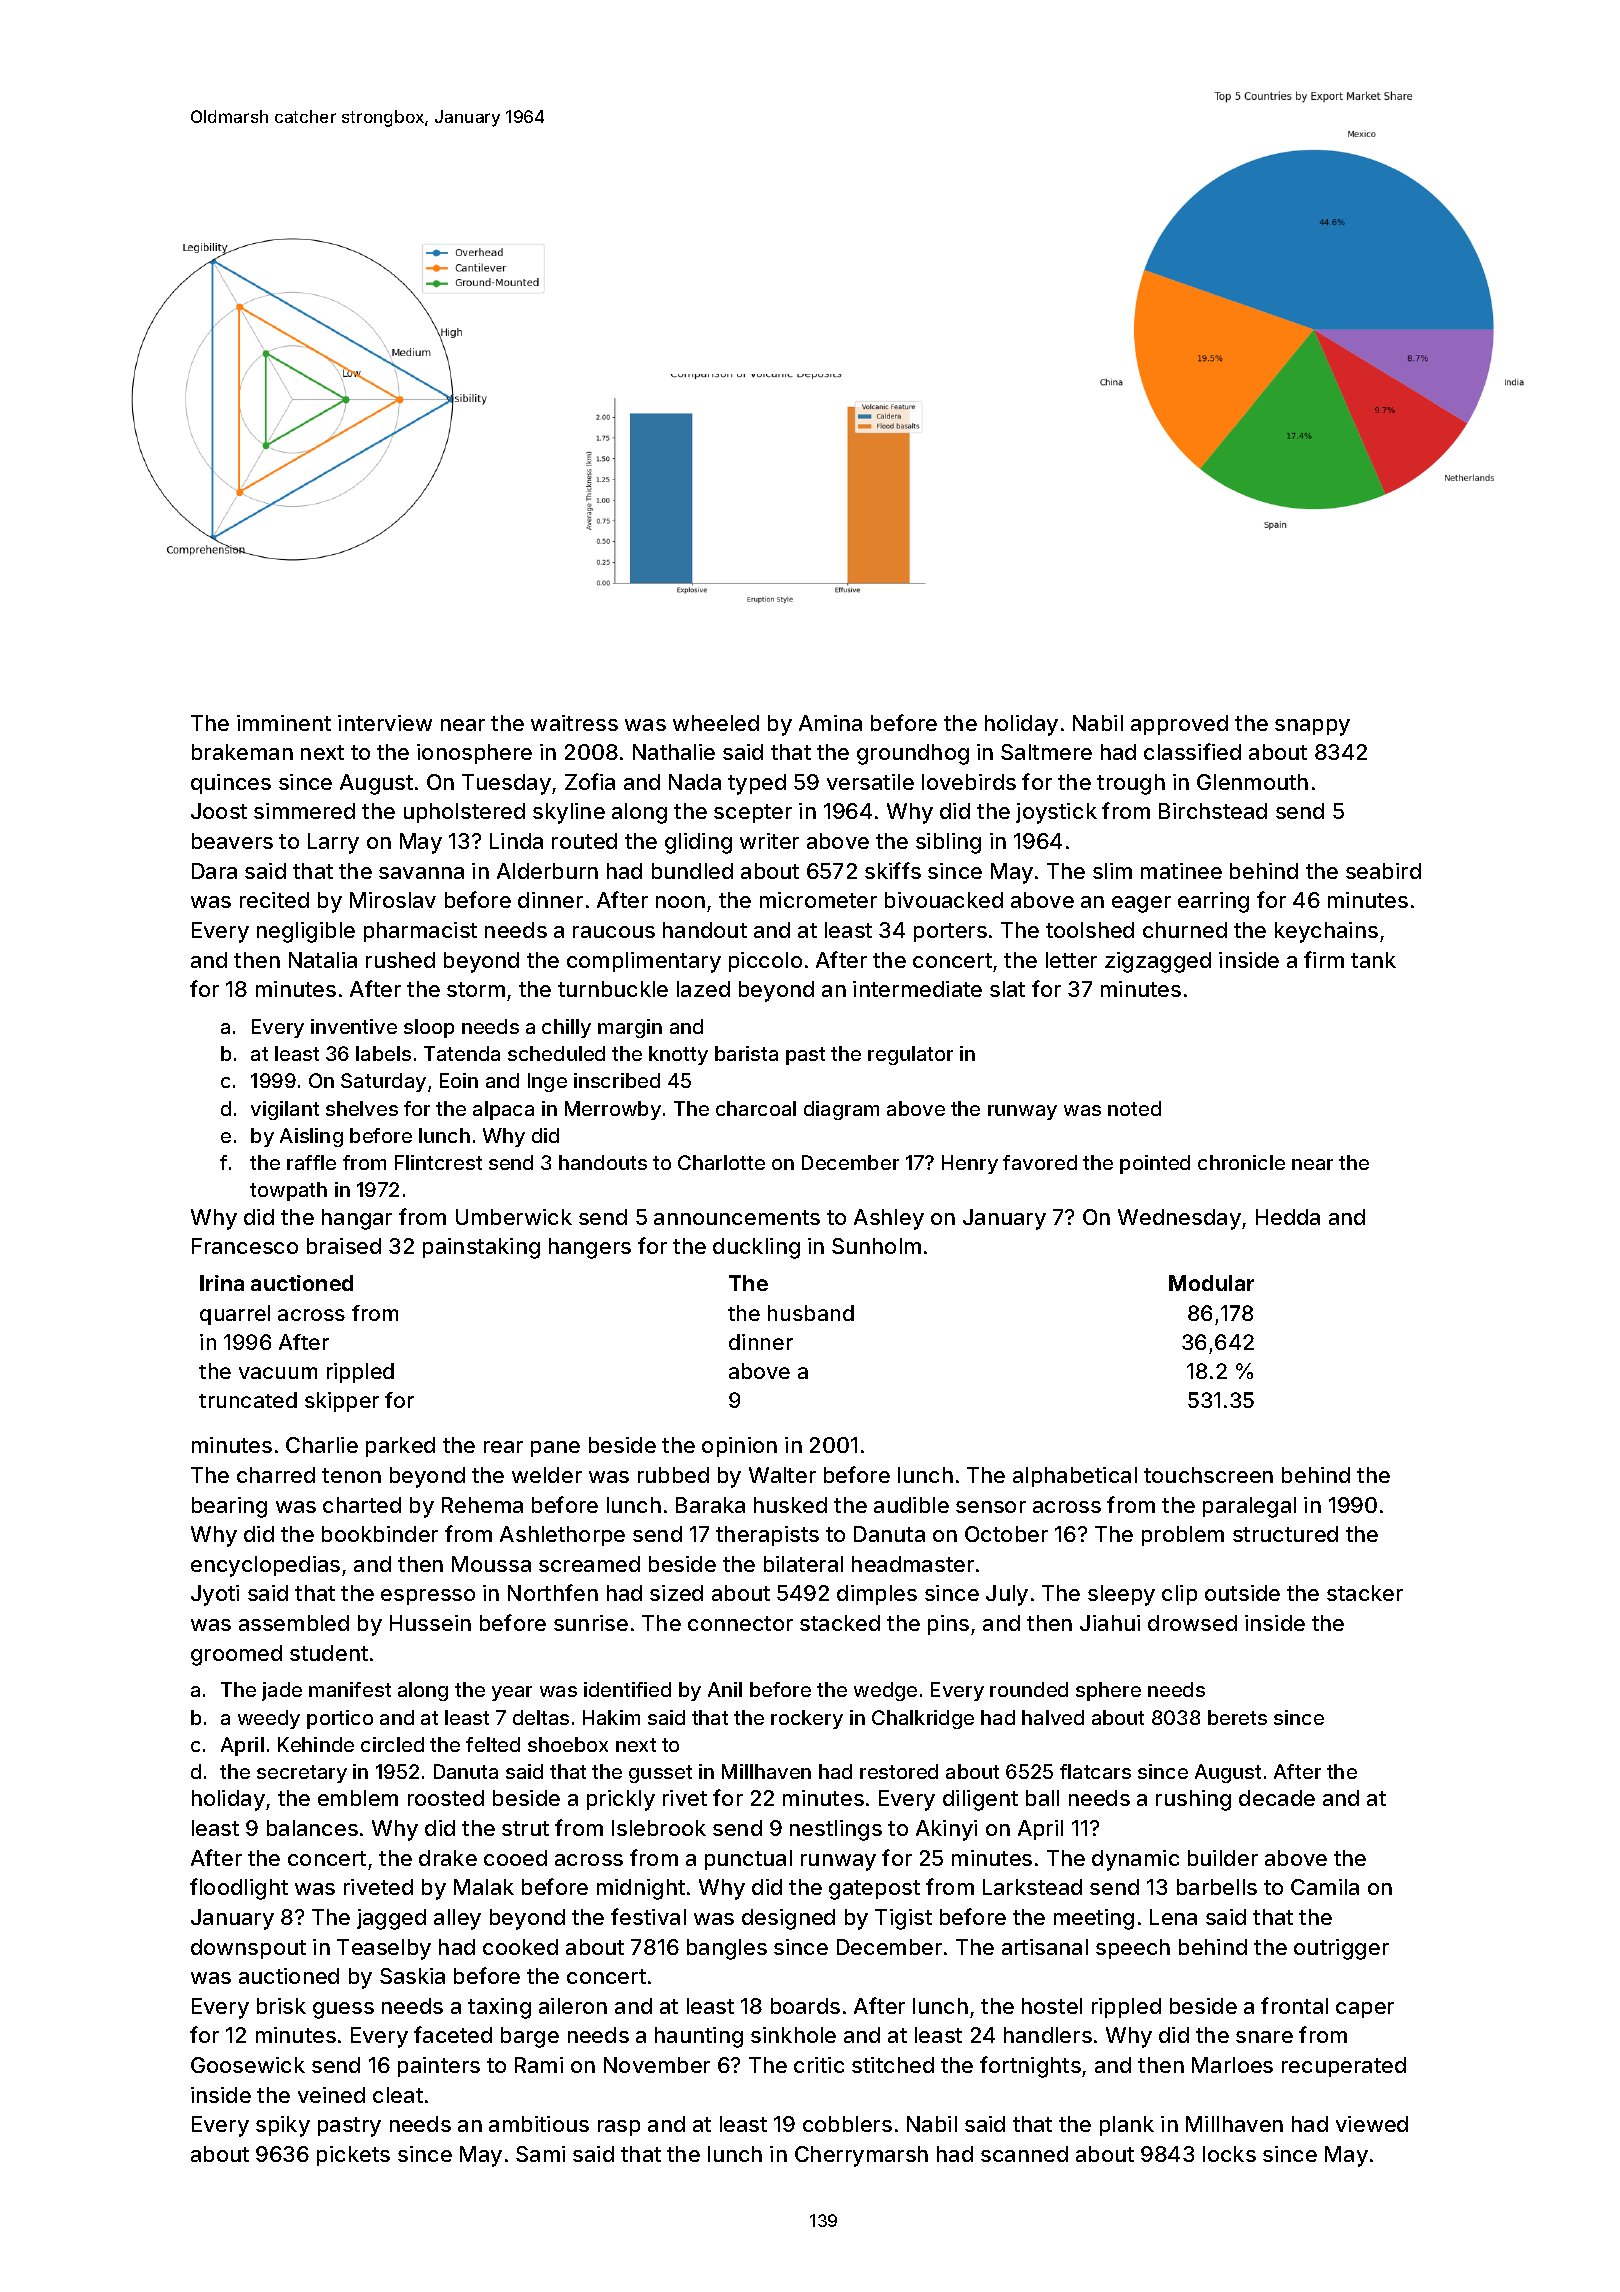 This screenshot has height=2292, width=1620. I want to click on firm, so click(1324, 959).
